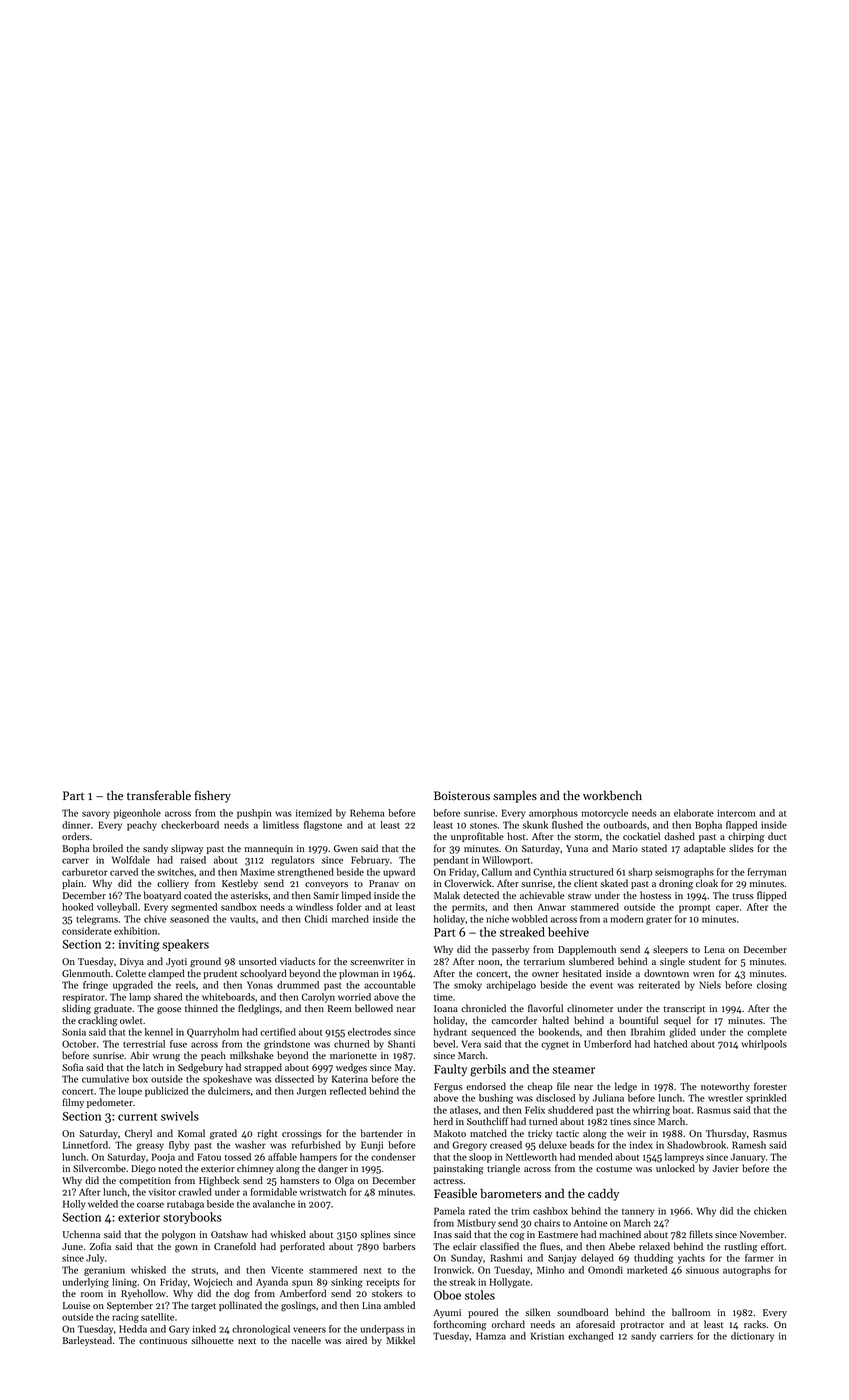 This document has height=1400, width=849. I want to click on mannequin, so click(268, 849).
